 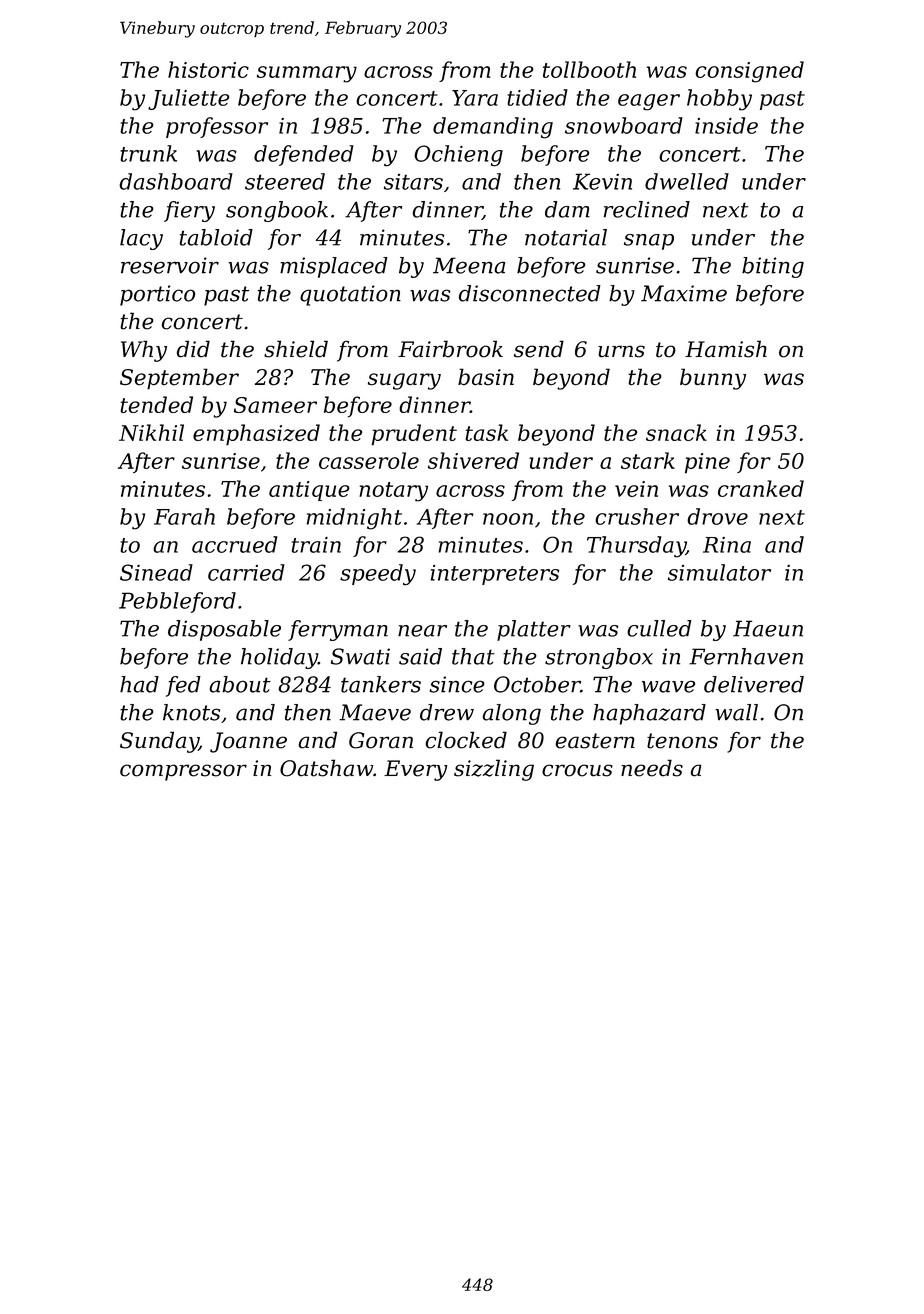 What do you see at coordinates (224, 630) in the screenshot?
I see `disposable` at bounding box center [224, 630].
